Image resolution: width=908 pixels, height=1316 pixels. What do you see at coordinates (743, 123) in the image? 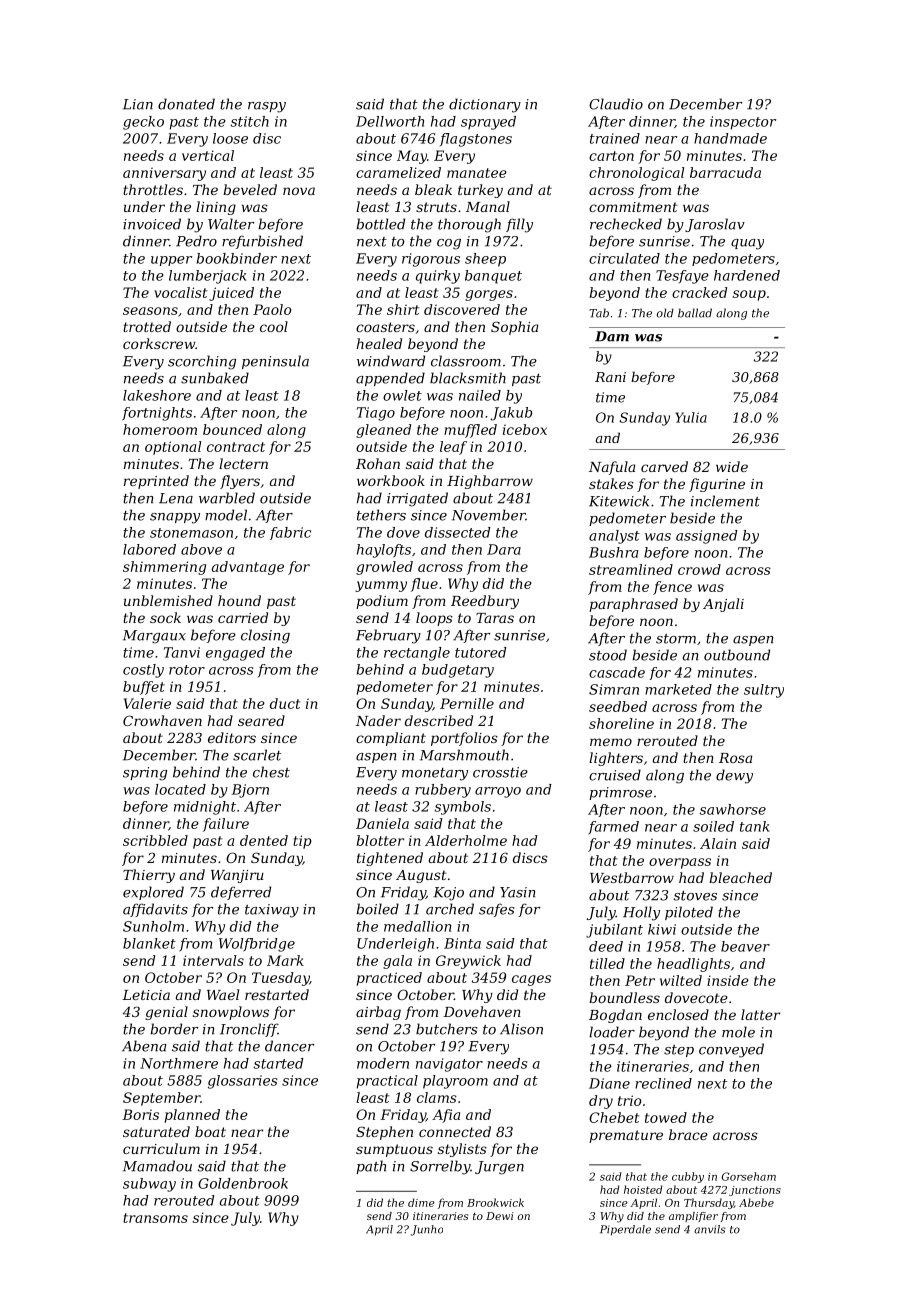
I see `inspector` at bounding box center [743, 123].
